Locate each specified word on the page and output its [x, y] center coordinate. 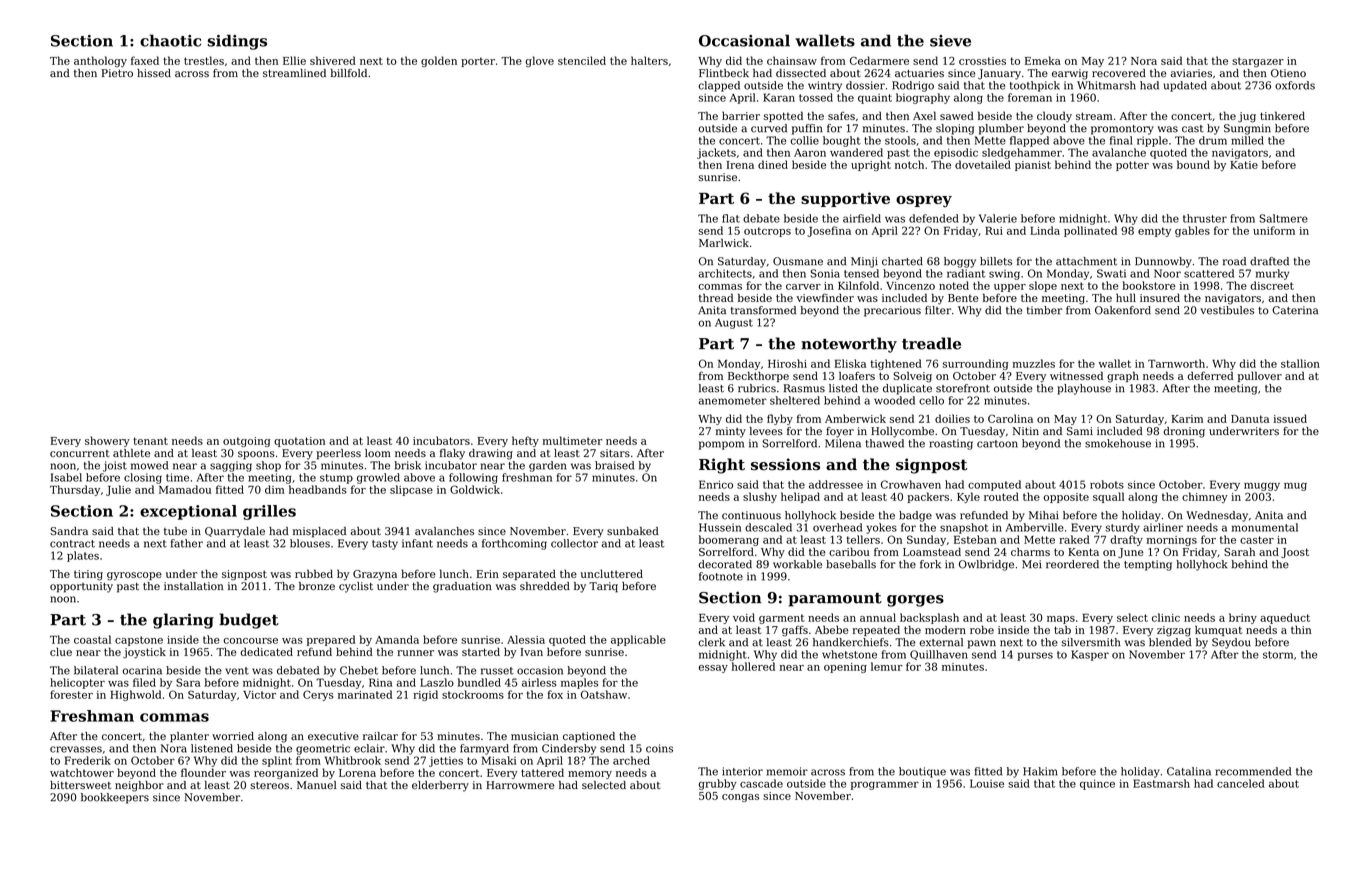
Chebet [359, 670]
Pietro [117, 73]
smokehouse [1118, 443]
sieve [950, 41]
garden [547, 466]
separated [529, 574]
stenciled [582, 60]
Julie [118, 490]
